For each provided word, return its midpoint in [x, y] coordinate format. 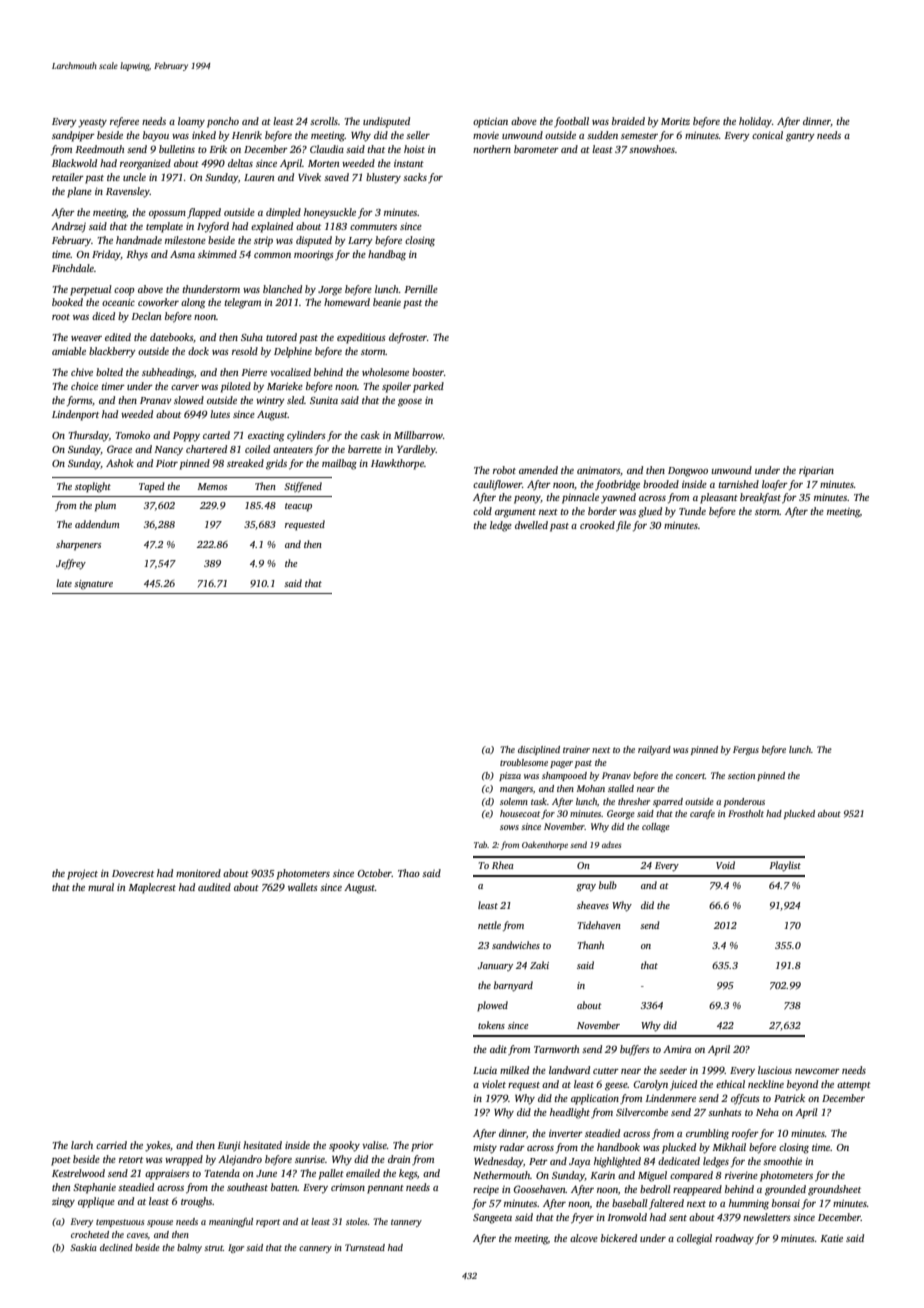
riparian [816, 471]
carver [185, 387]
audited [214, 887]
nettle [489, 925]
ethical [730, 1084]
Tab [480, 844]
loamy [191, 122]
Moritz [675, 121]
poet [61, 1161]
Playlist [785, 866]
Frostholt [746, 813]
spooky [344, 1146]
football [571, 122]
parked [428, 387]
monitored [198, 873]
